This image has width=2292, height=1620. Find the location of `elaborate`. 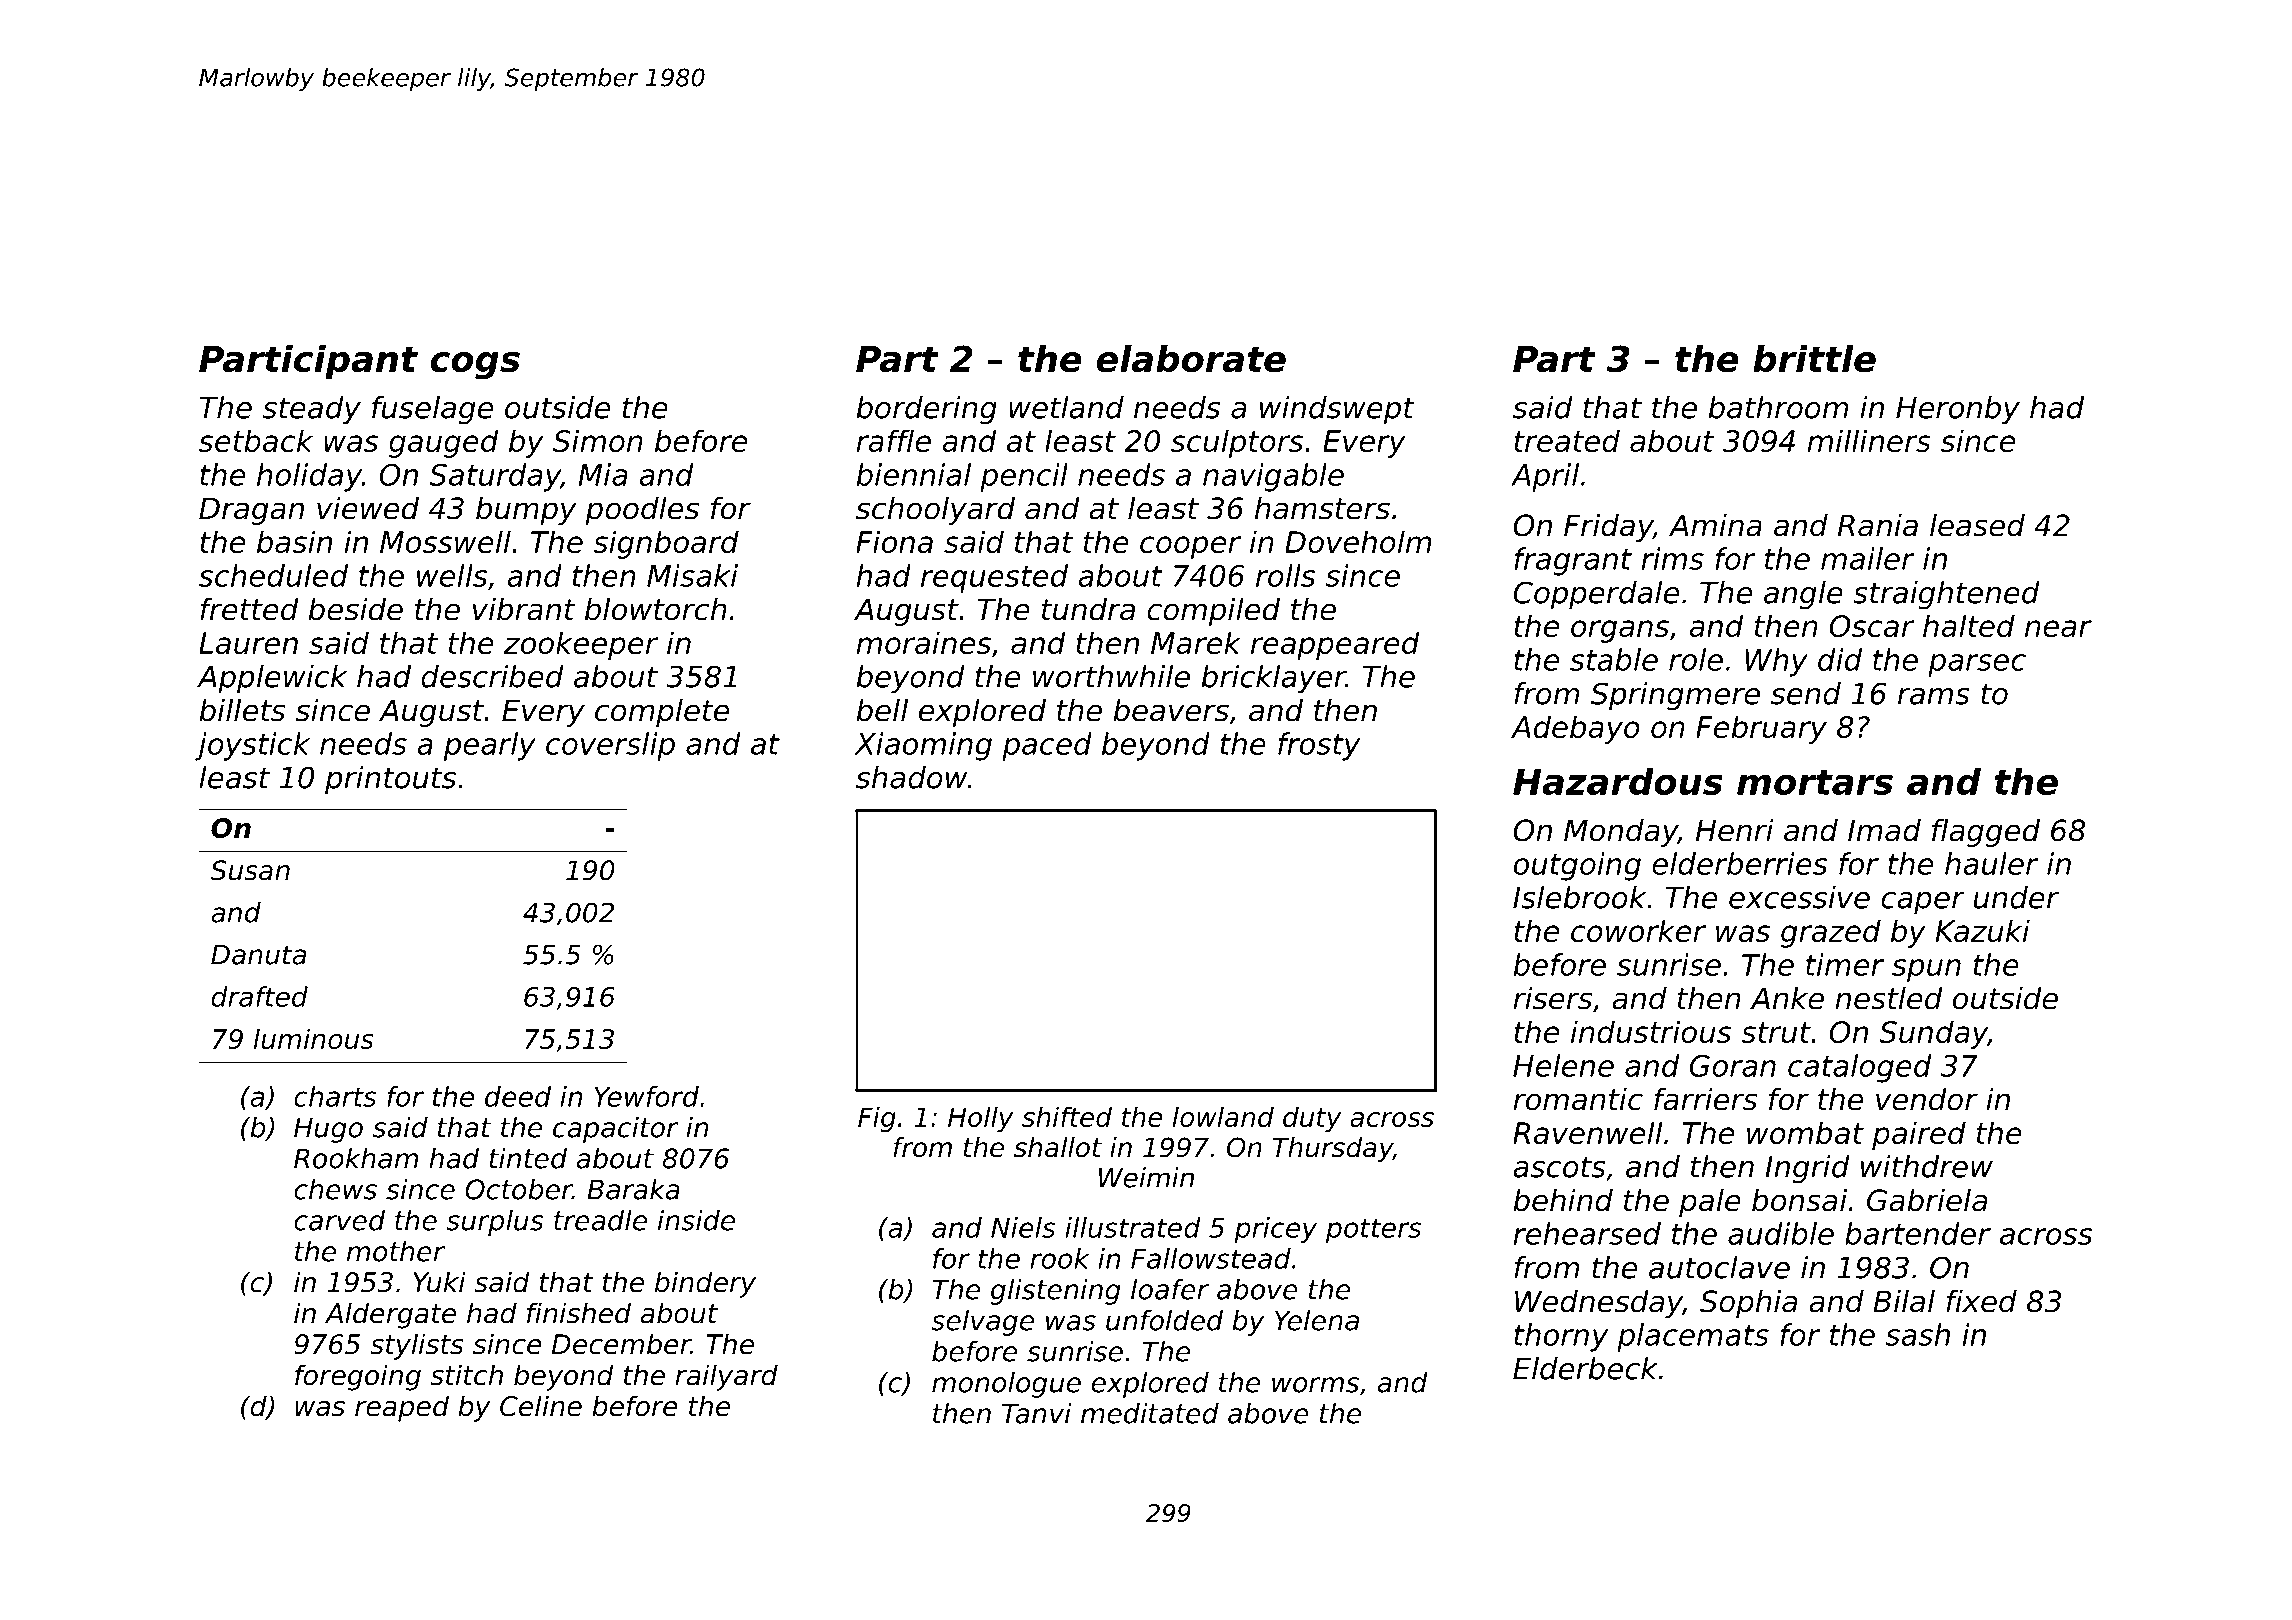

elaborate is located at coordinates (1191, 358).
